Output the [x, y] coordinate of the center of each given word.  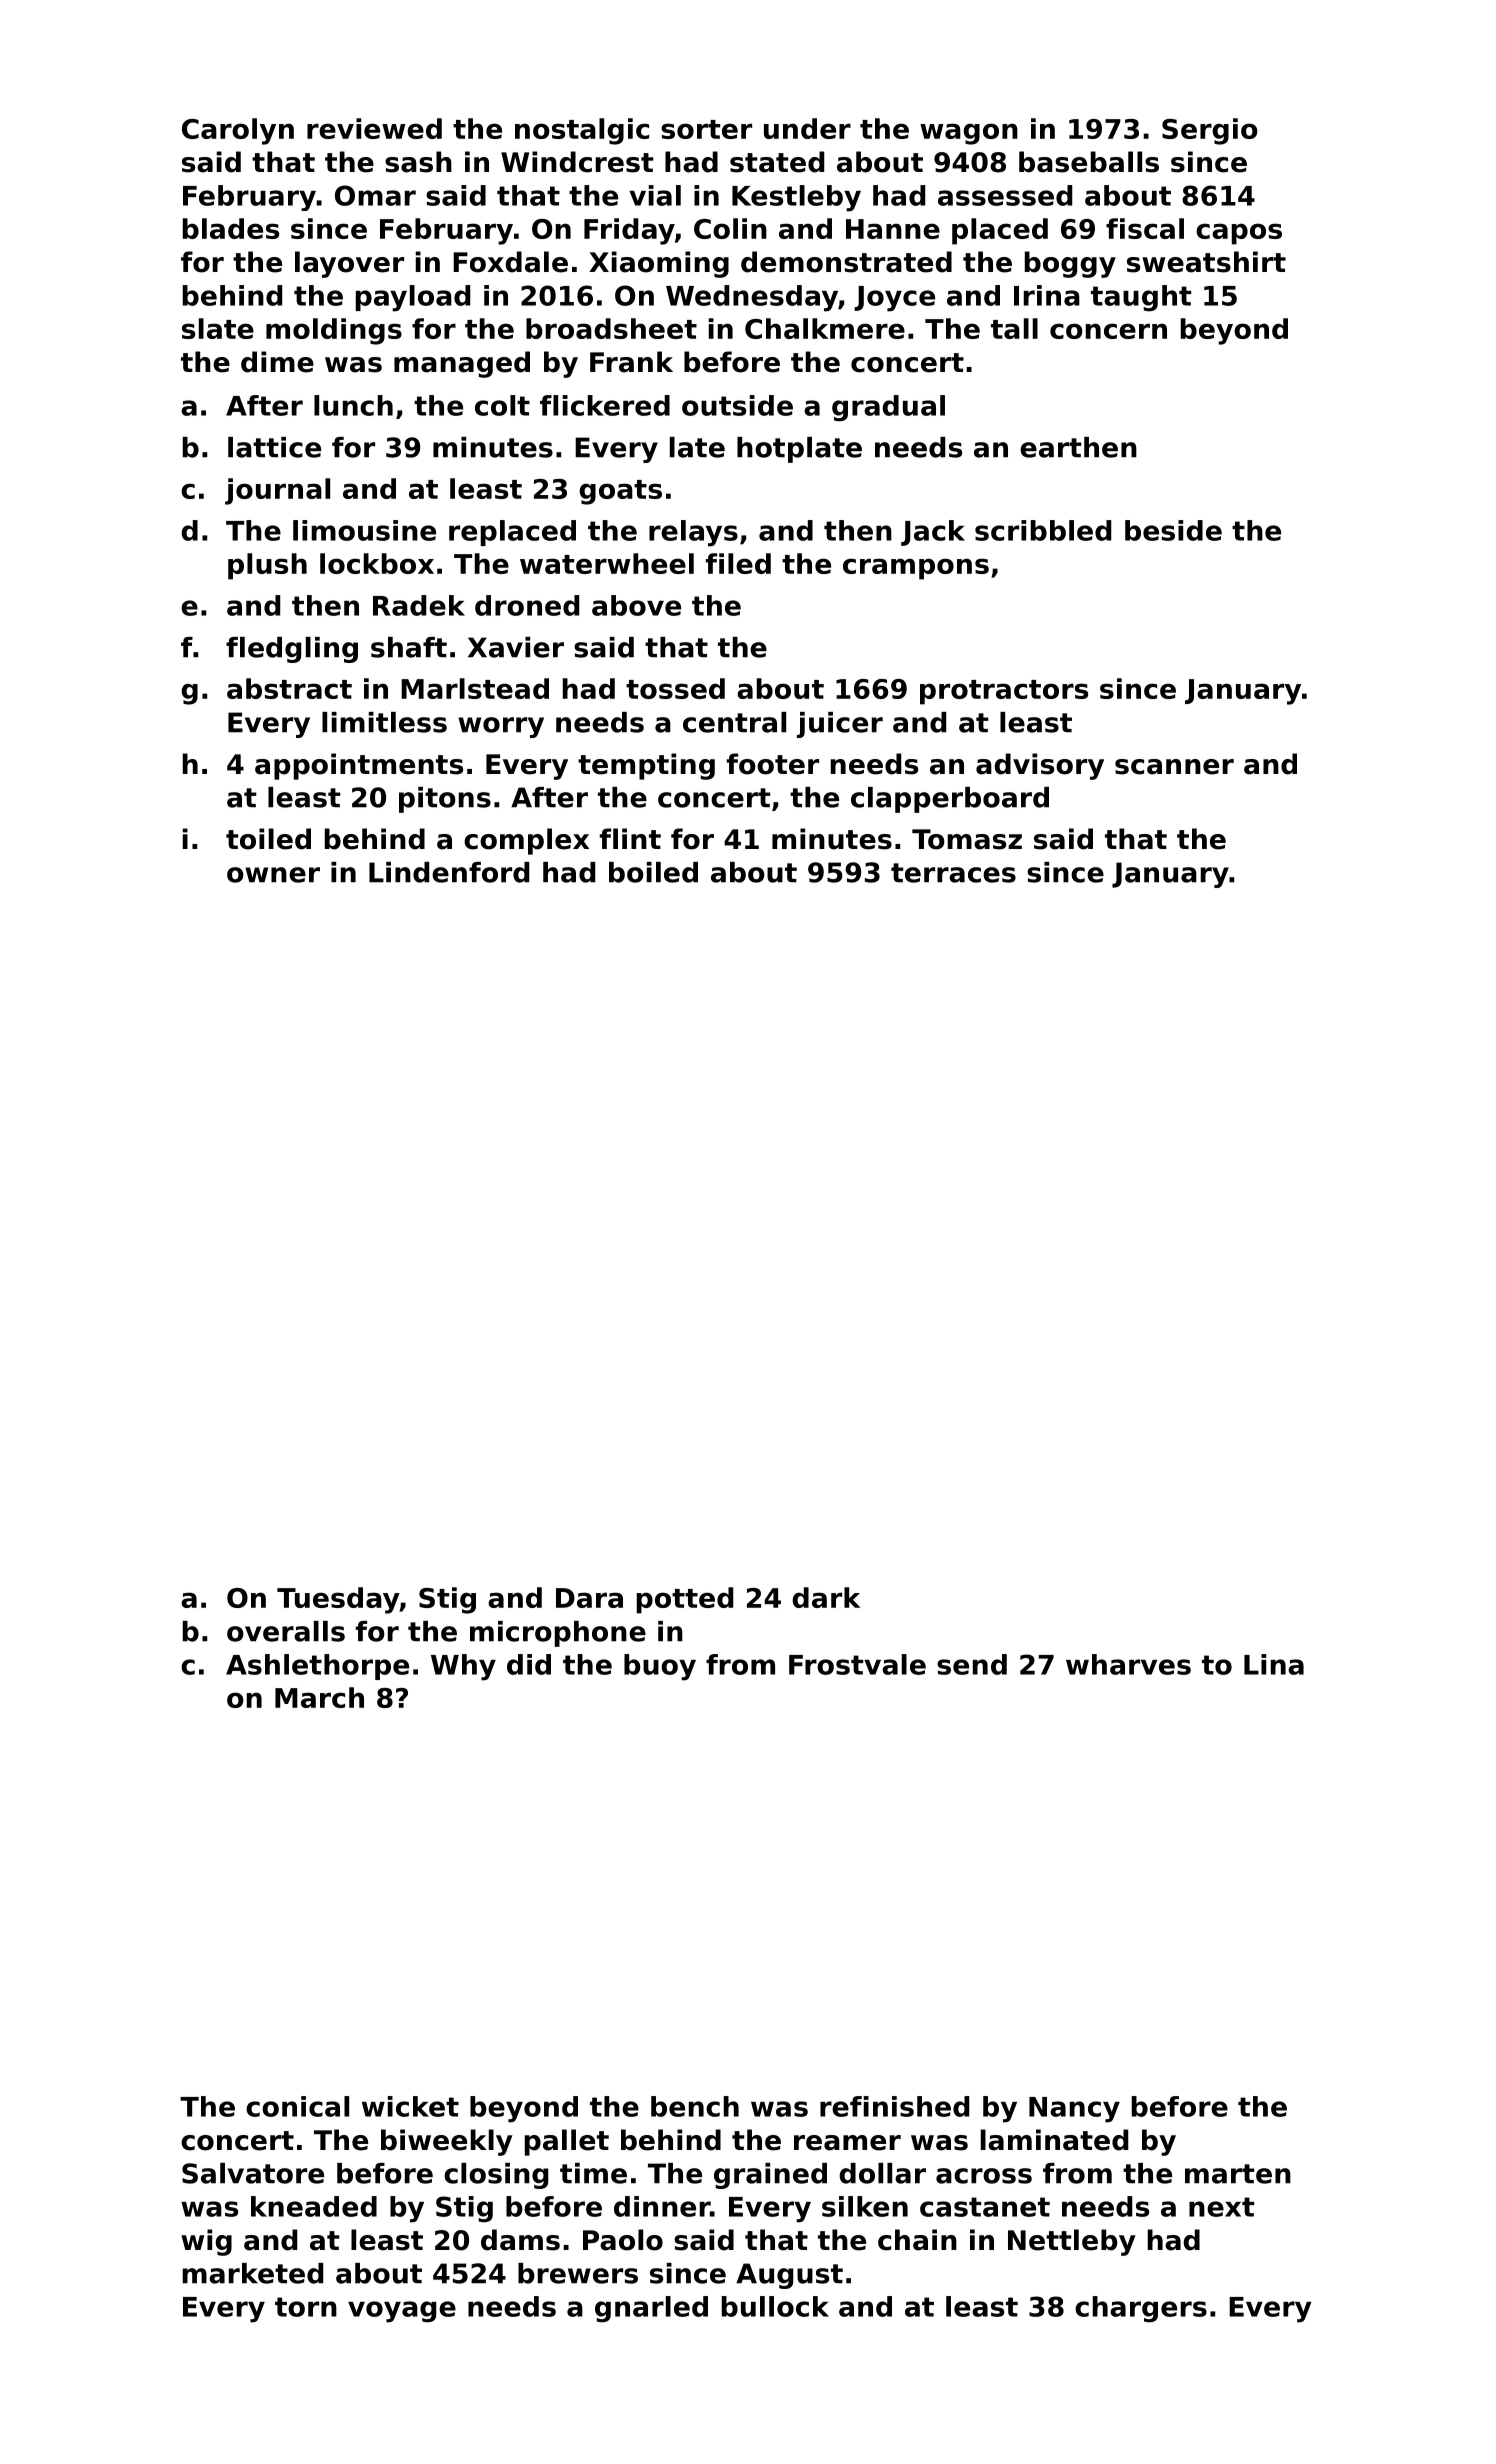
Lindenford [449, 872]
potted [685, 1600]
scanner [1174, 767]
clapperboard [950, 800]
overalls [286, 1631]
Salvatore [253, 2173]
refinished [894, 2106]
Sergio [1210, 131]
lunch [353, 405]
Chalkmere [825, 328]
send [972, 1664]
